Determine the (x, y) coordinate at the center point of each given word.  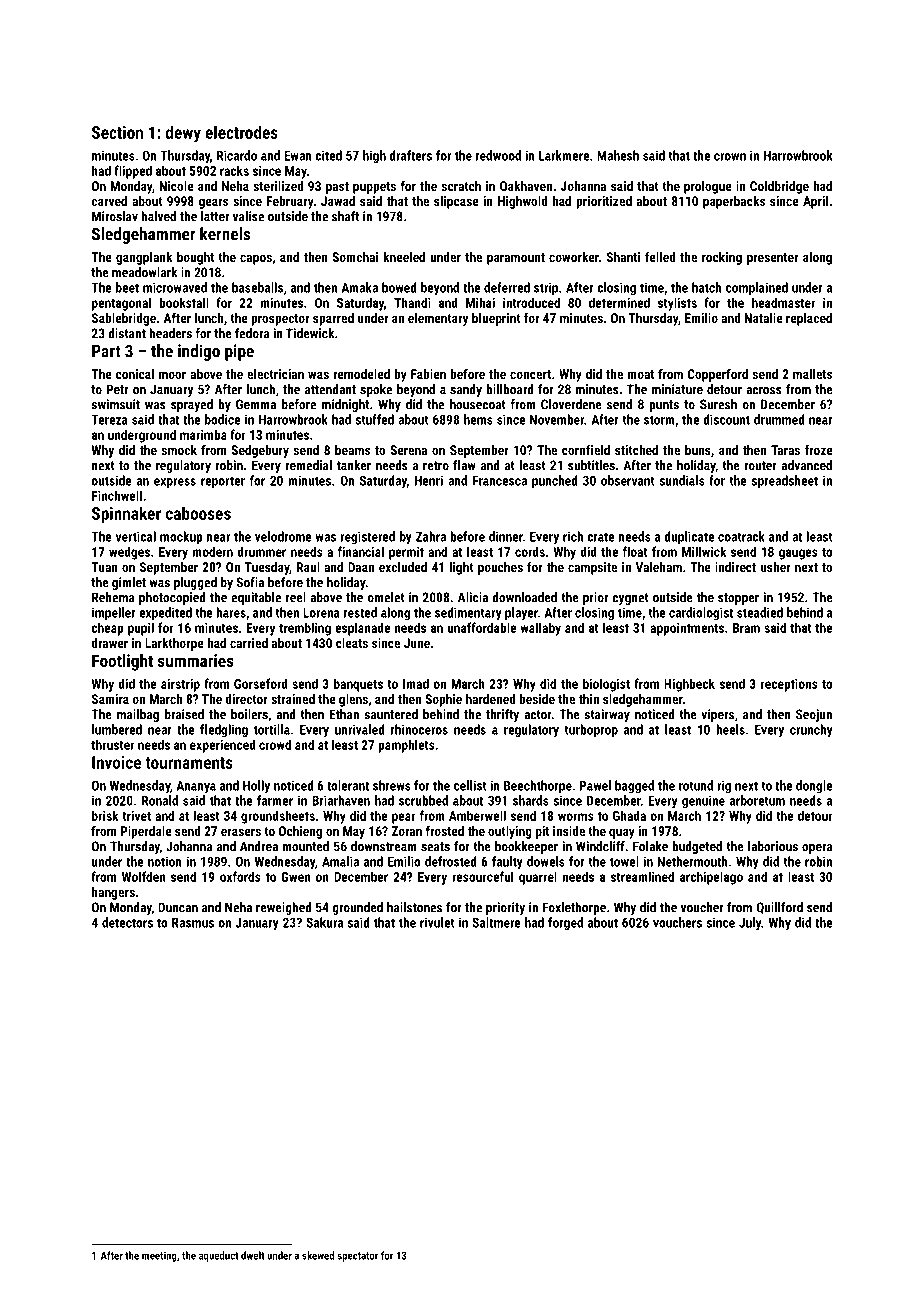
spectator (357, 1257)
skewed (318, 1255)
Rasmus (193, 923)
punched (555, 481)
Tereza (109, 419)
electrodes (241, 132)
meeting (159, 1256)
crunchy (811, 730)
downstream (384, 846)
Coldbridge (779, 187)
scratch (461, 186)
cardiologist (701, 614)
